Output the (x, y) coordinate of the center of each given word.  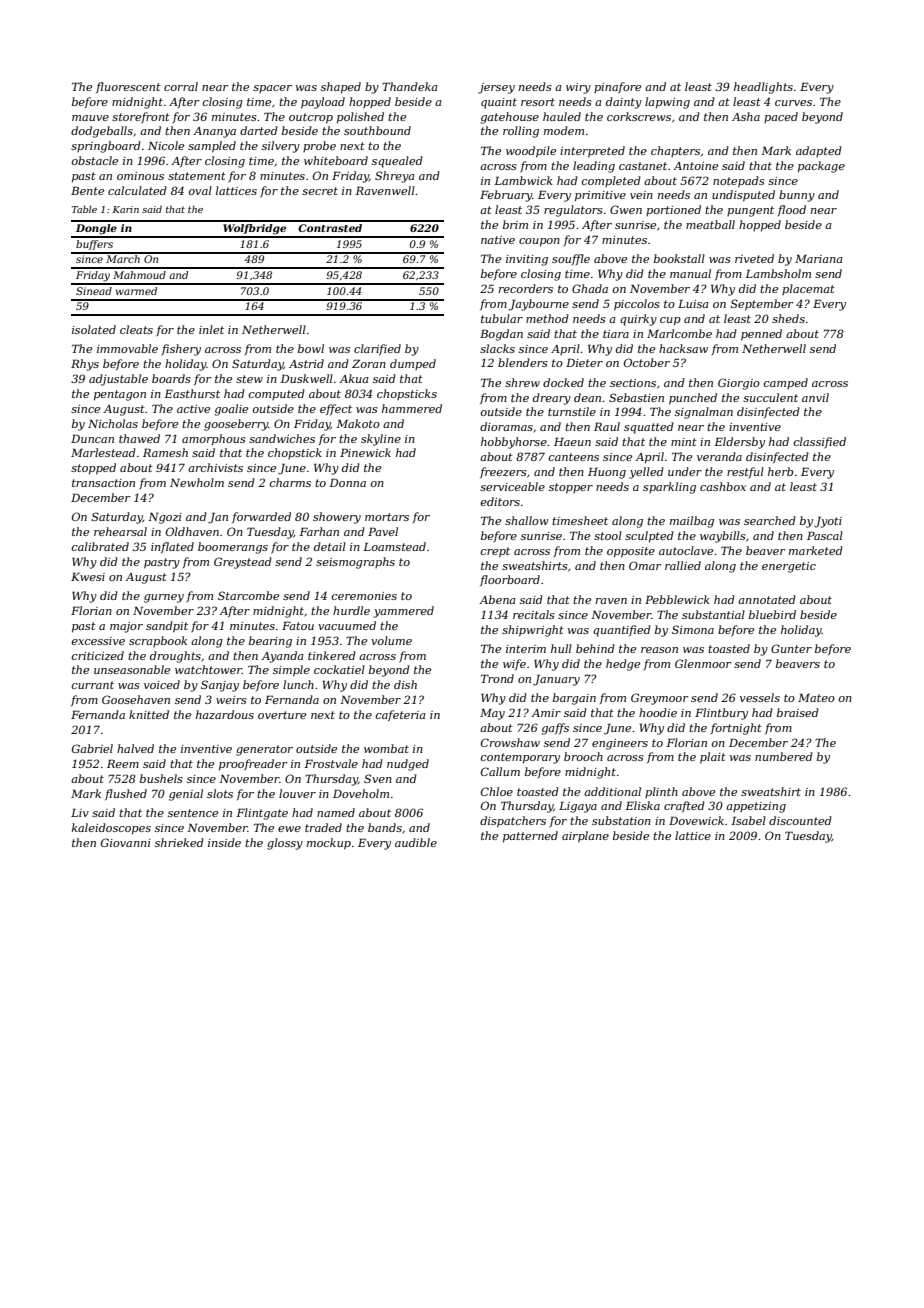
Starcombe (248, 595)
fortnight (736, 729)
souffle (571, 259)
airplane (585, 837)
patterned (530, 837)
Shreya (395, 177)
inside (224, 842)
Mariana (819, 259)
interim (526, 649)
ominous (140, 176)
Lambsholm (778, 273)
